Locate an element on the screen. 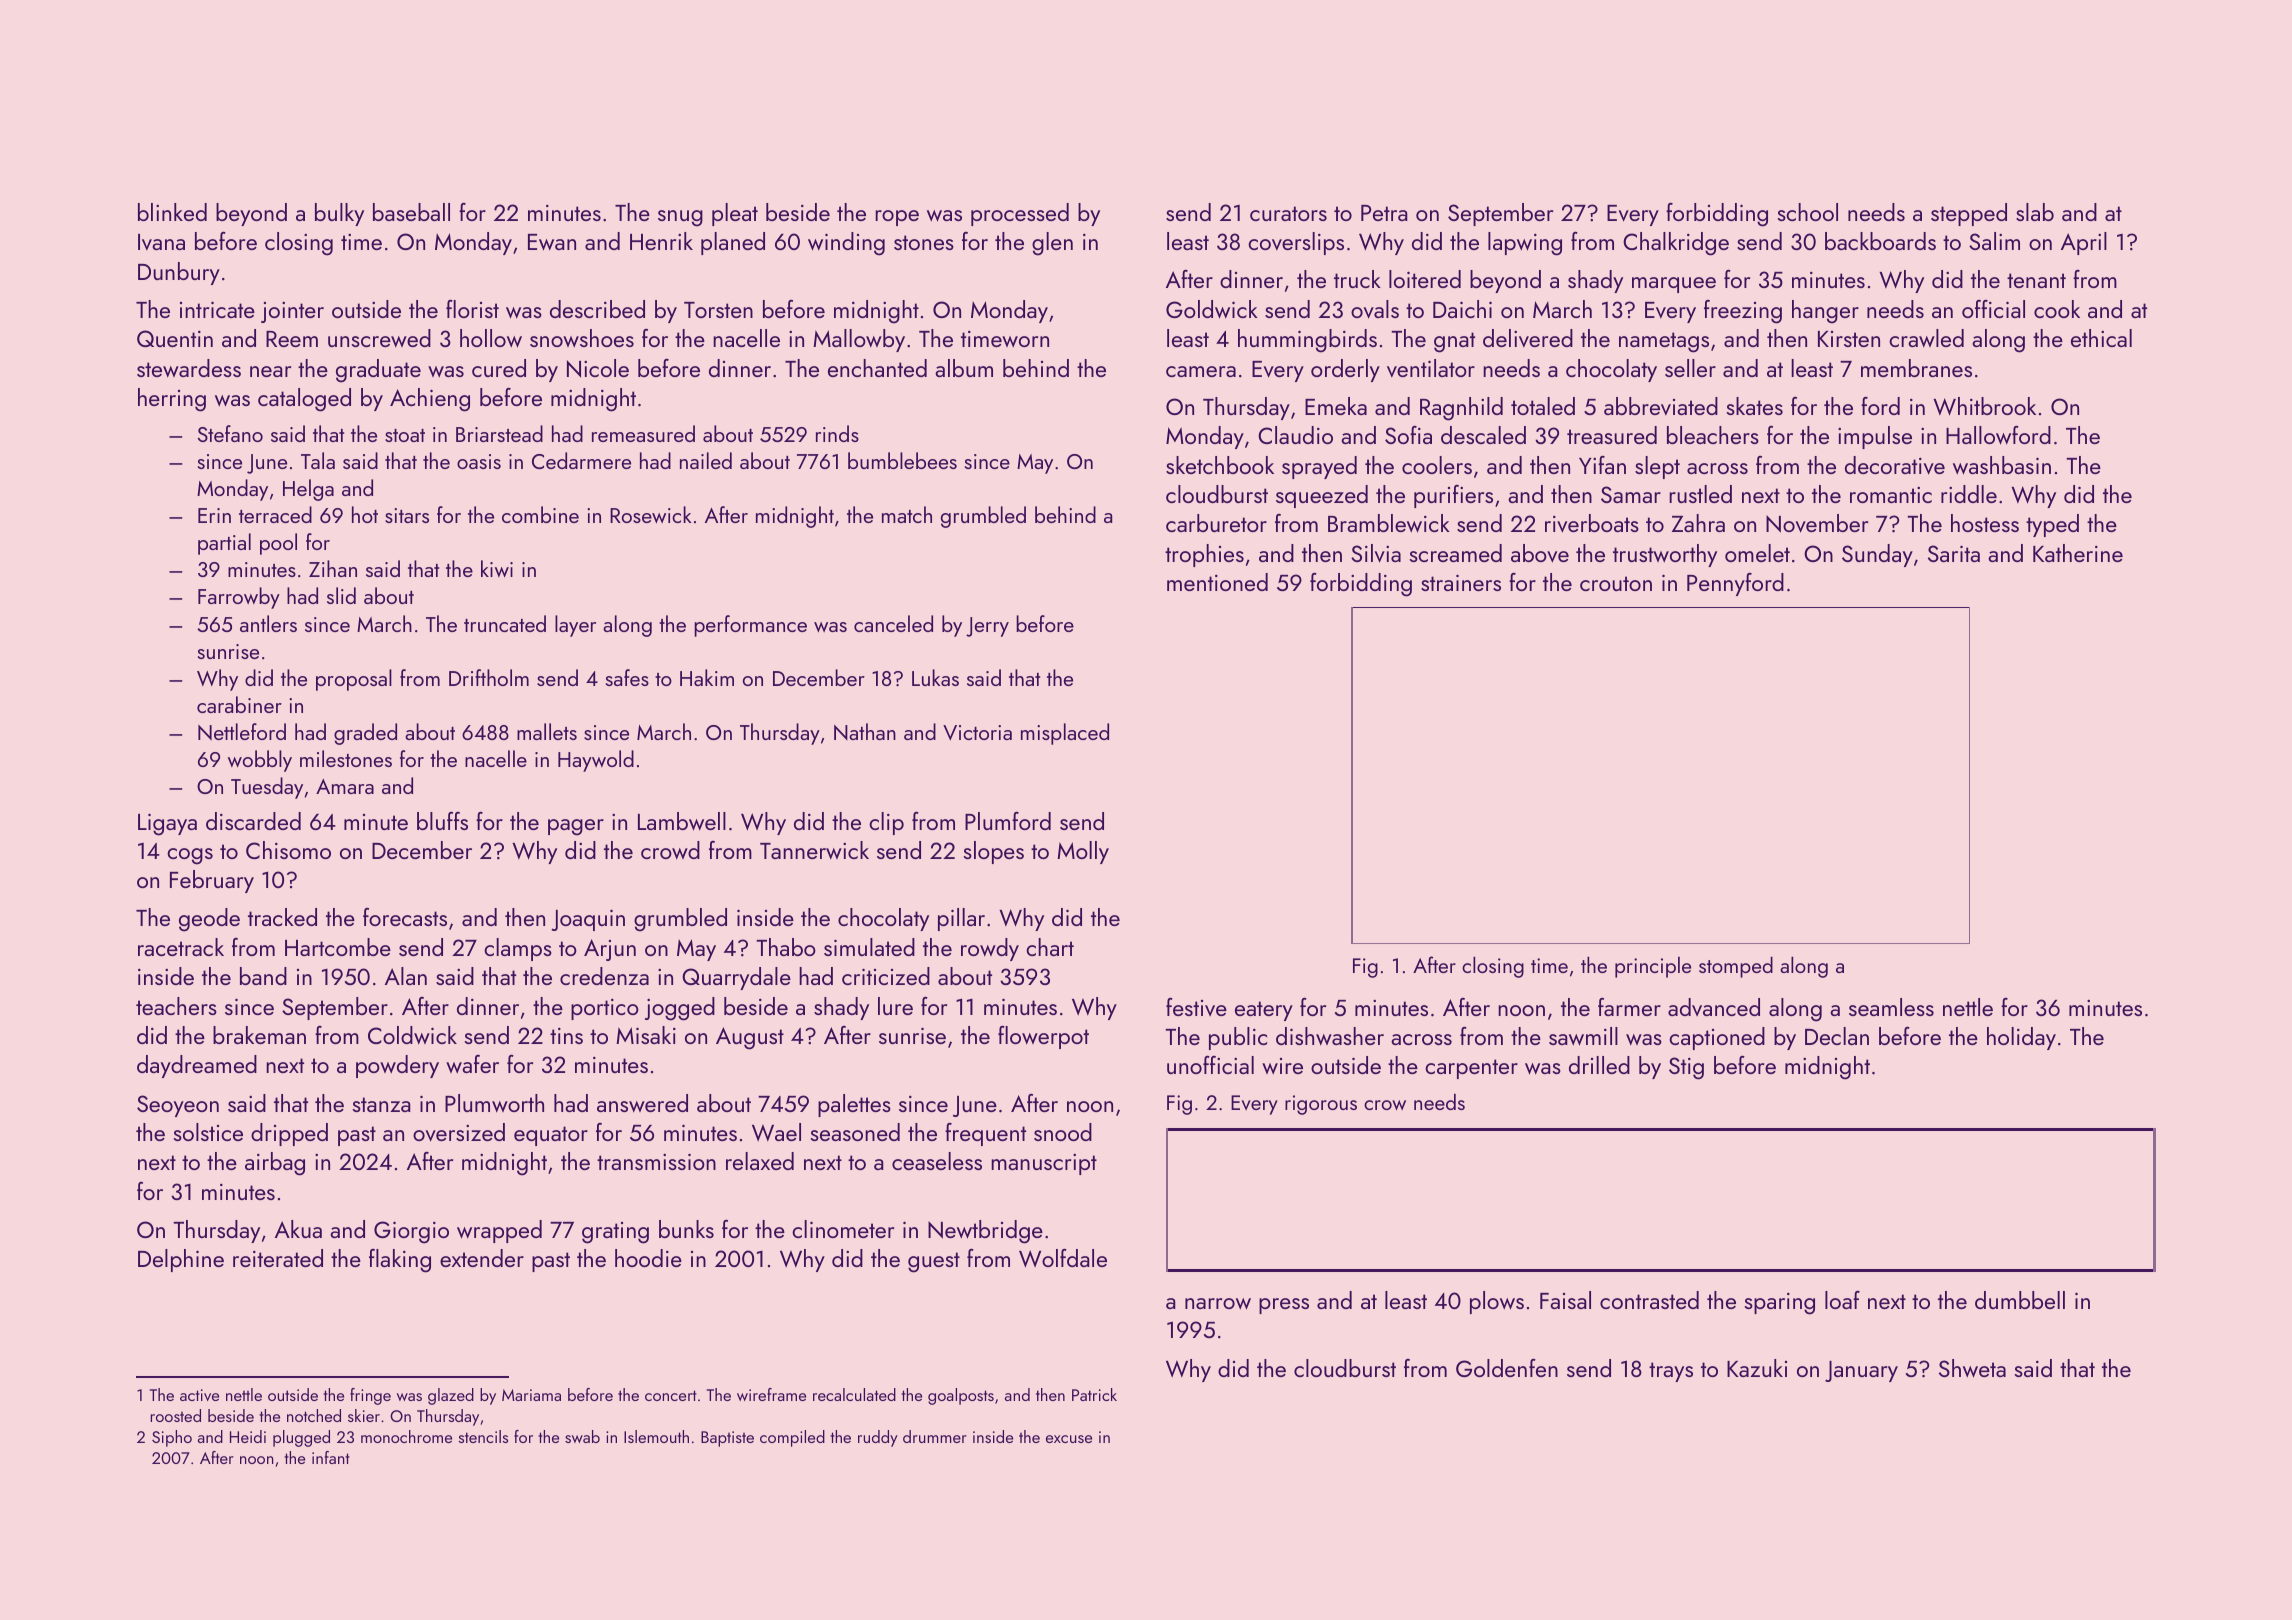  washbasin is located at coordinates (2002, 465).
